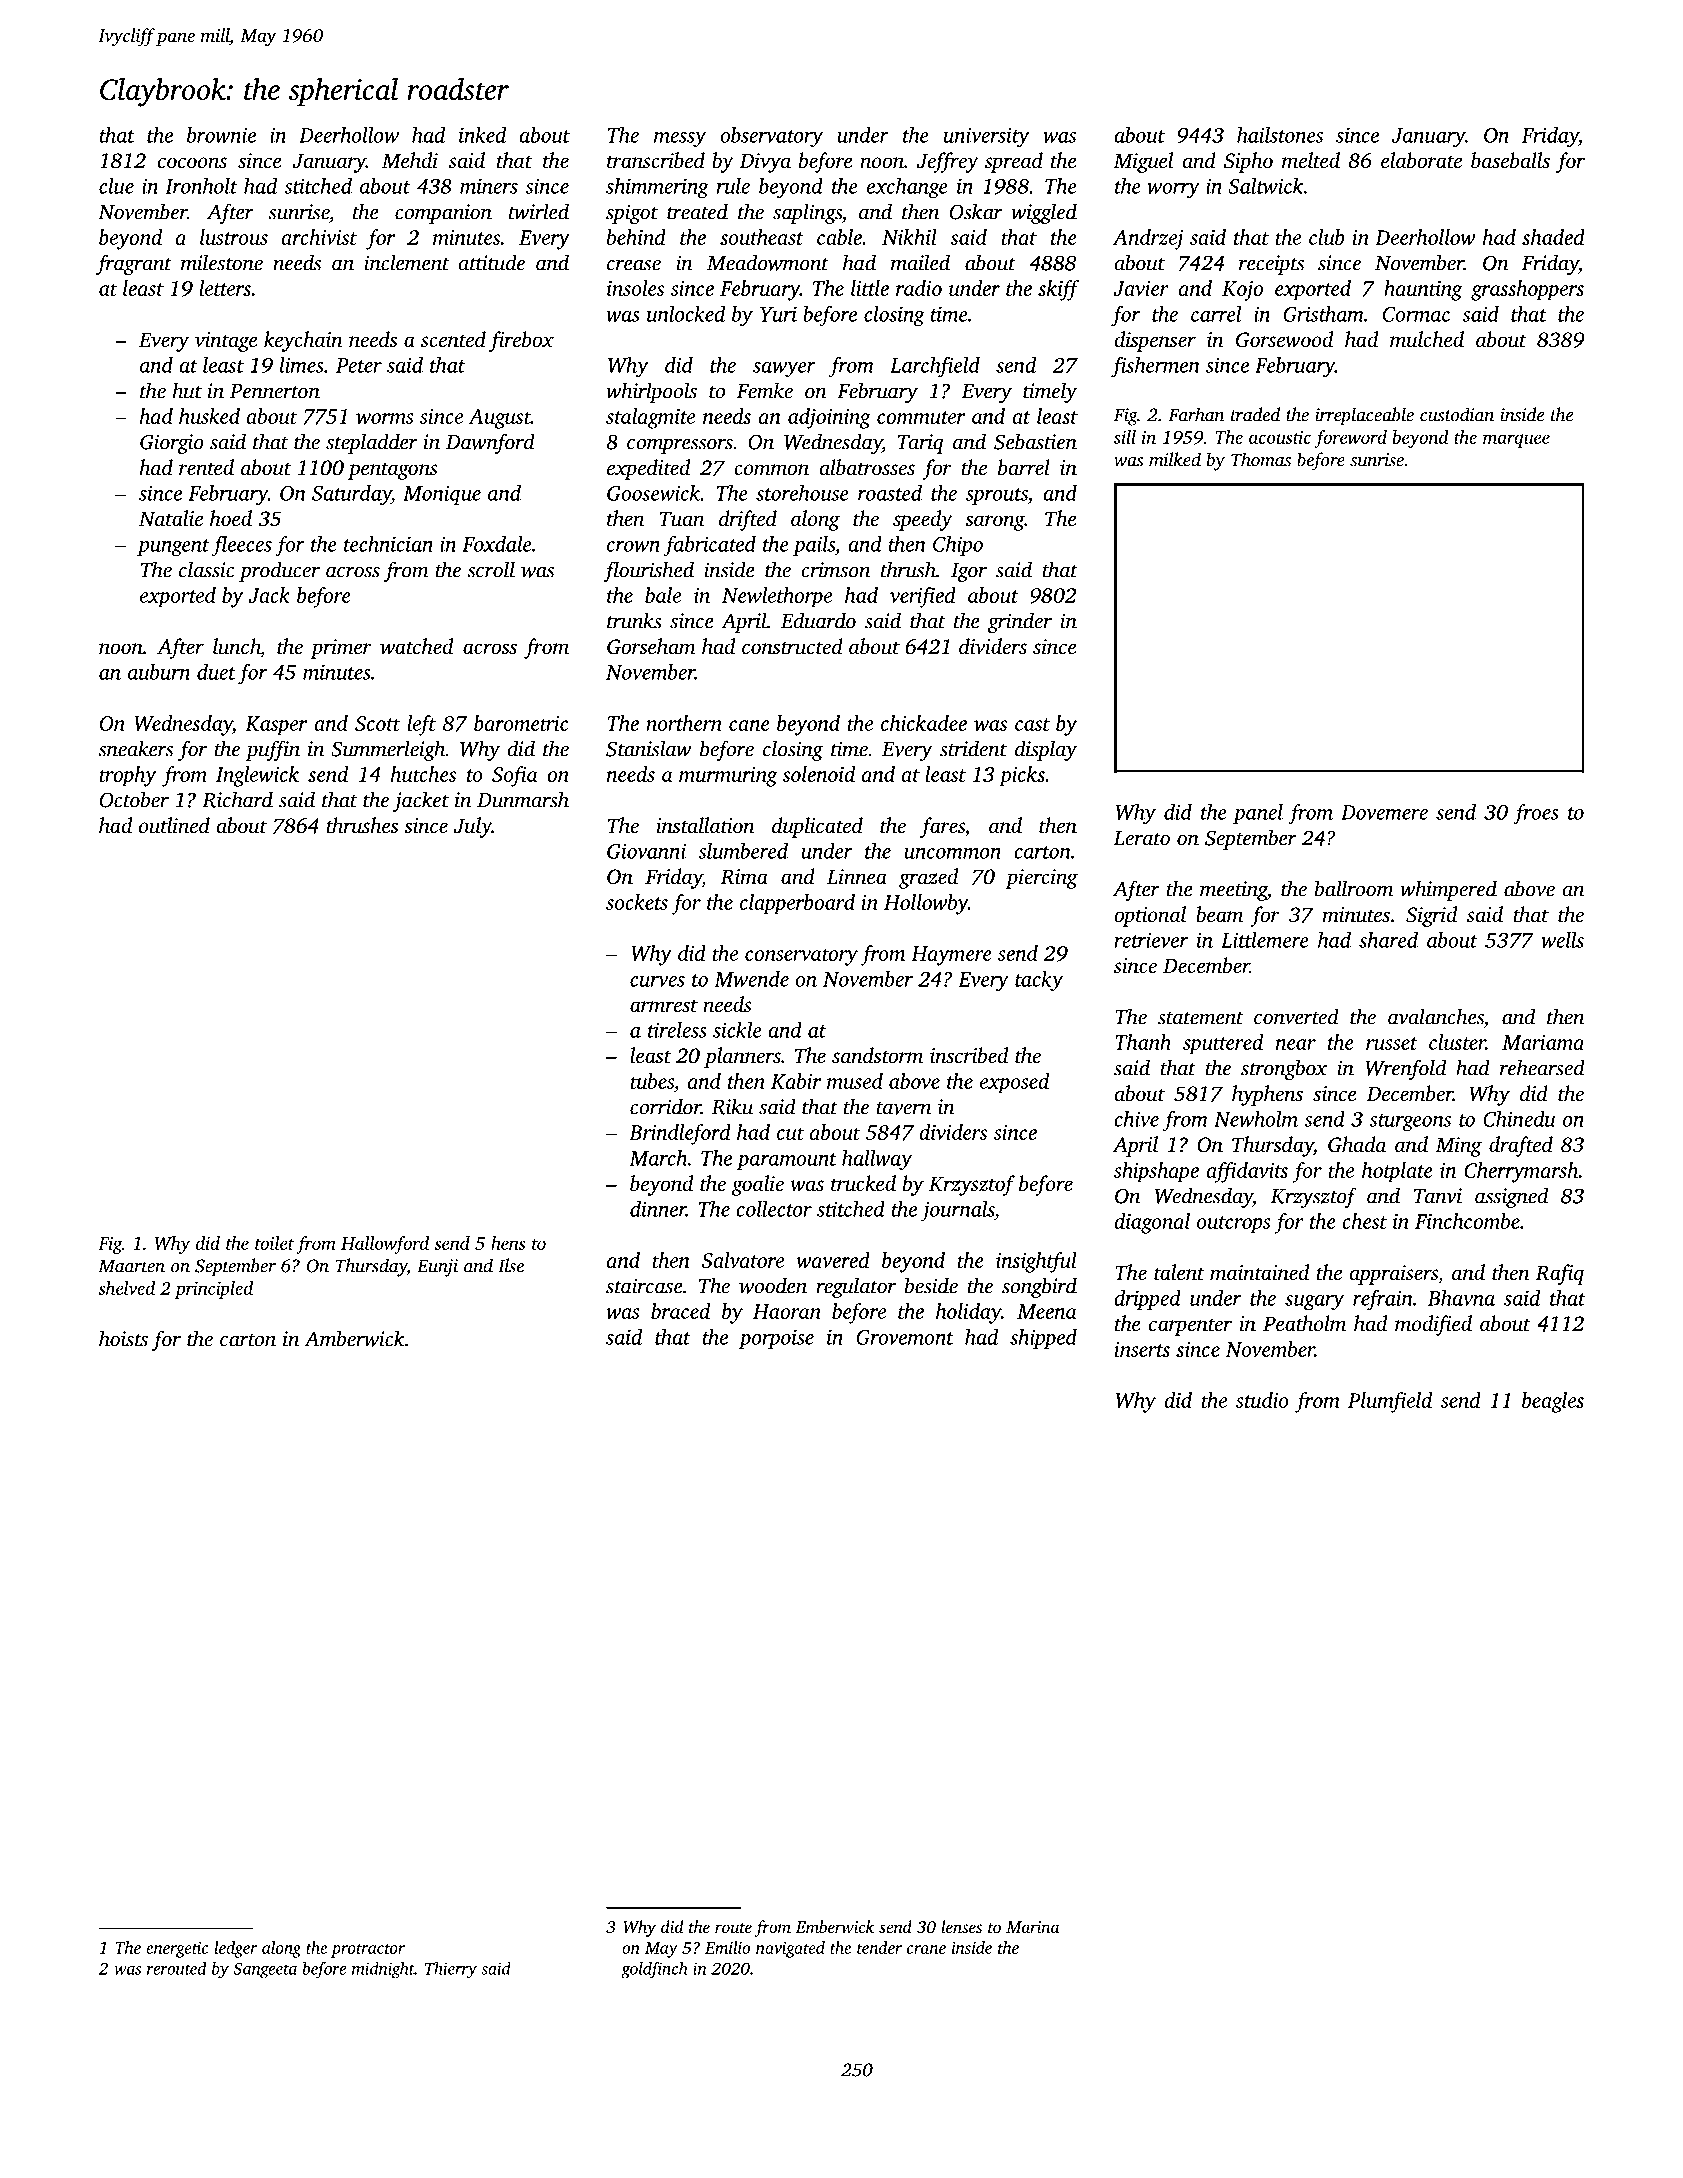  What do you see at coordinates (727, 1947) in the document?
I see `Emilio` at bounding box center [727, 1947].
